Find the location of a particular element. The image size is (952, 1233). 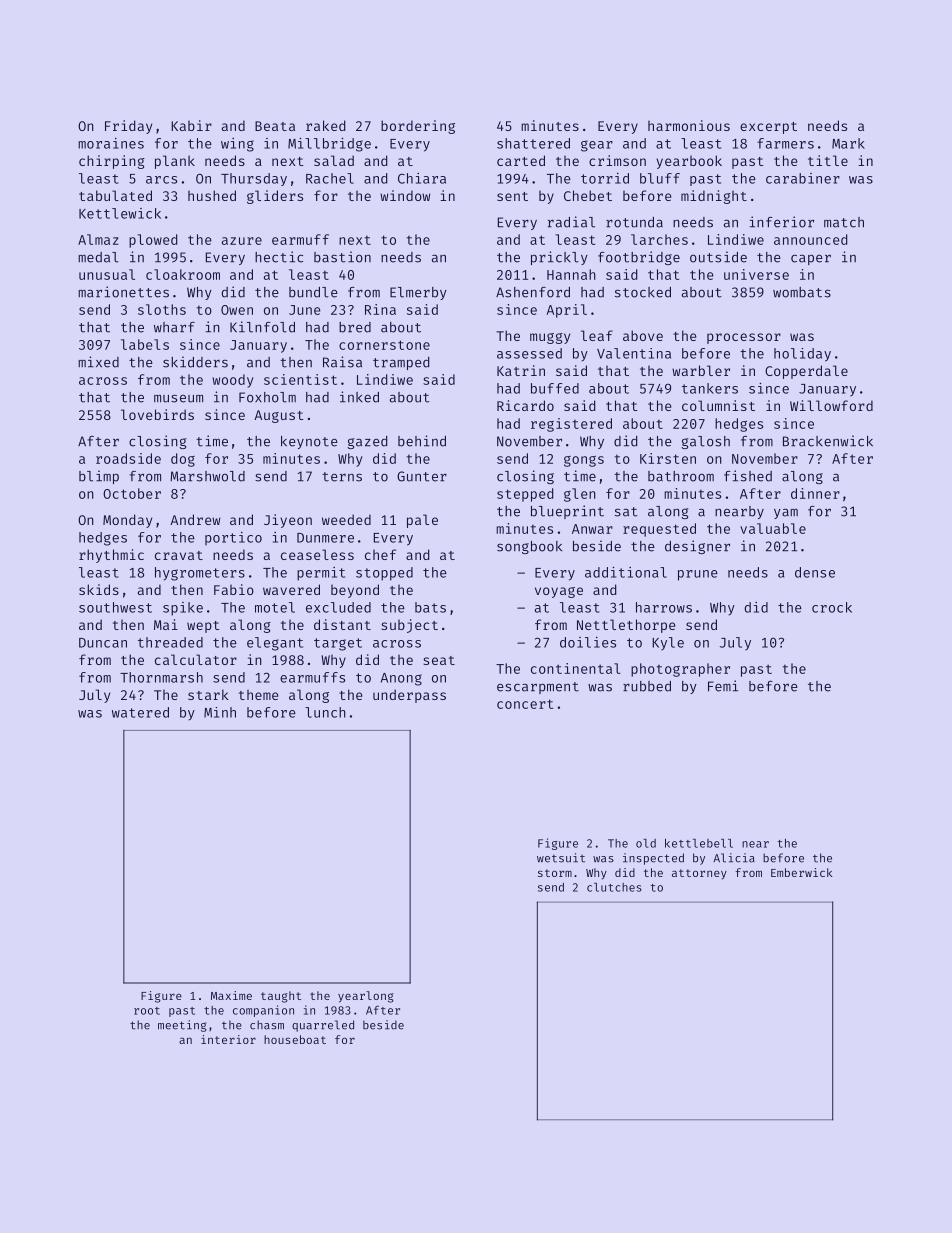

Andrew is located at coordinates (195, 519).
